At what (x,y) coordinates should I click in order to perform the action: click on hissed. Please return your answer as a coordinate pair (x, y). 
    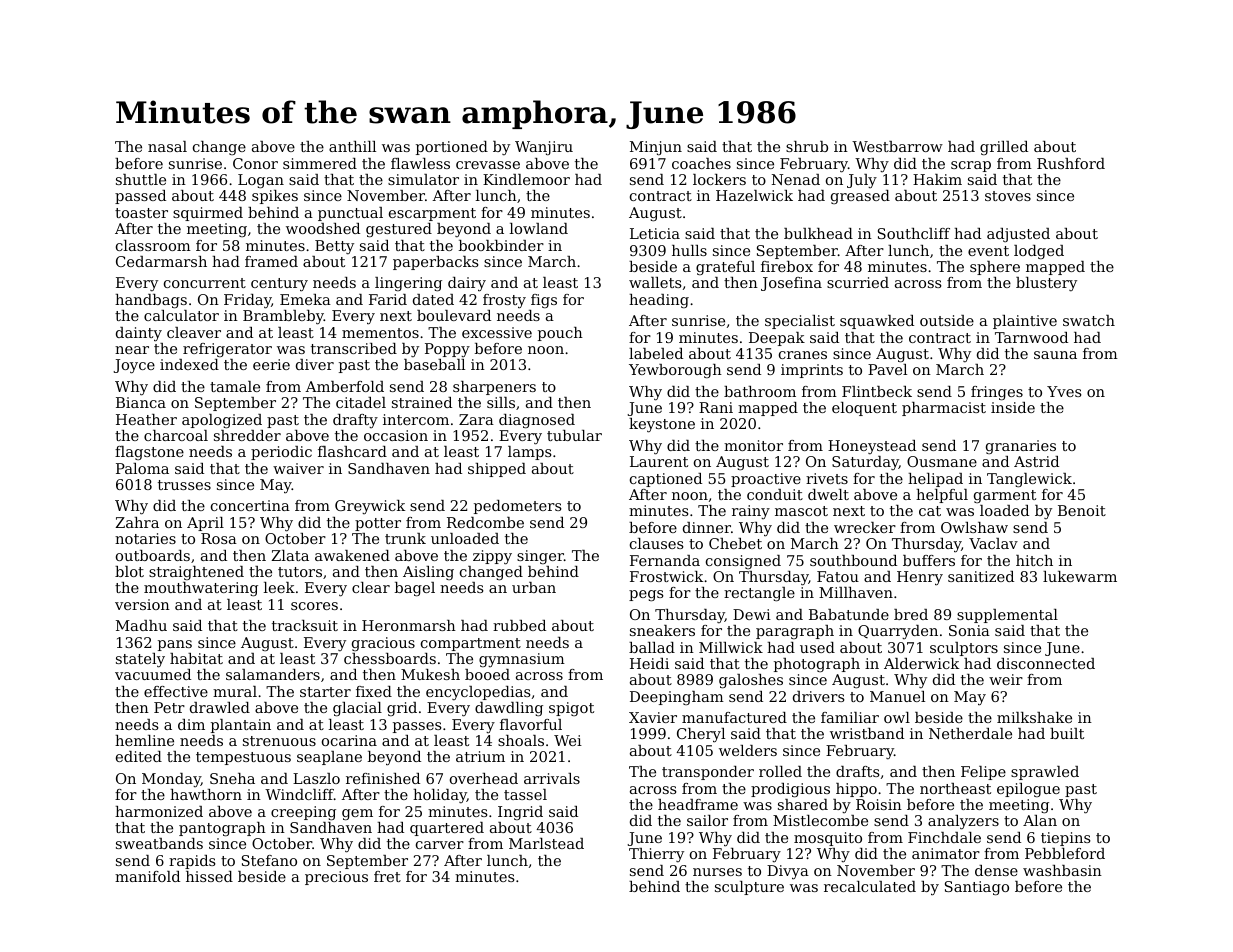
    Looking at the image, I should click on (209, 876).
